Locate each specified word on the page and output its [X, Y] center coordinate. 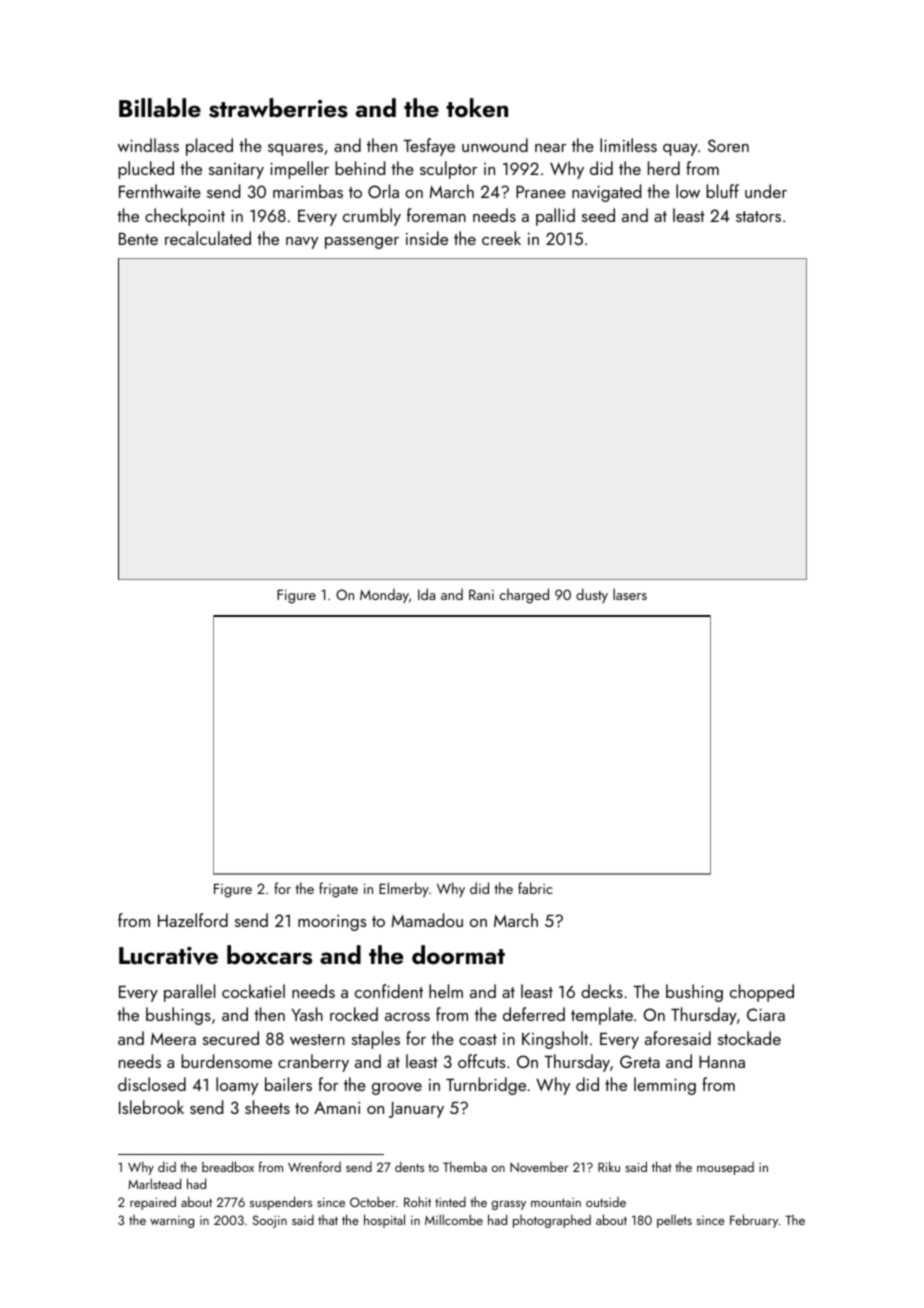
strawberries [278, 108]
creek [501, 238]
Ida [426, 594]
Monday [384, 595]
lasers [630, 594]
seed [598, 215]
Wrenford [314, 1166]
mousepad [725, 1168]
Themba [465, 1166]
